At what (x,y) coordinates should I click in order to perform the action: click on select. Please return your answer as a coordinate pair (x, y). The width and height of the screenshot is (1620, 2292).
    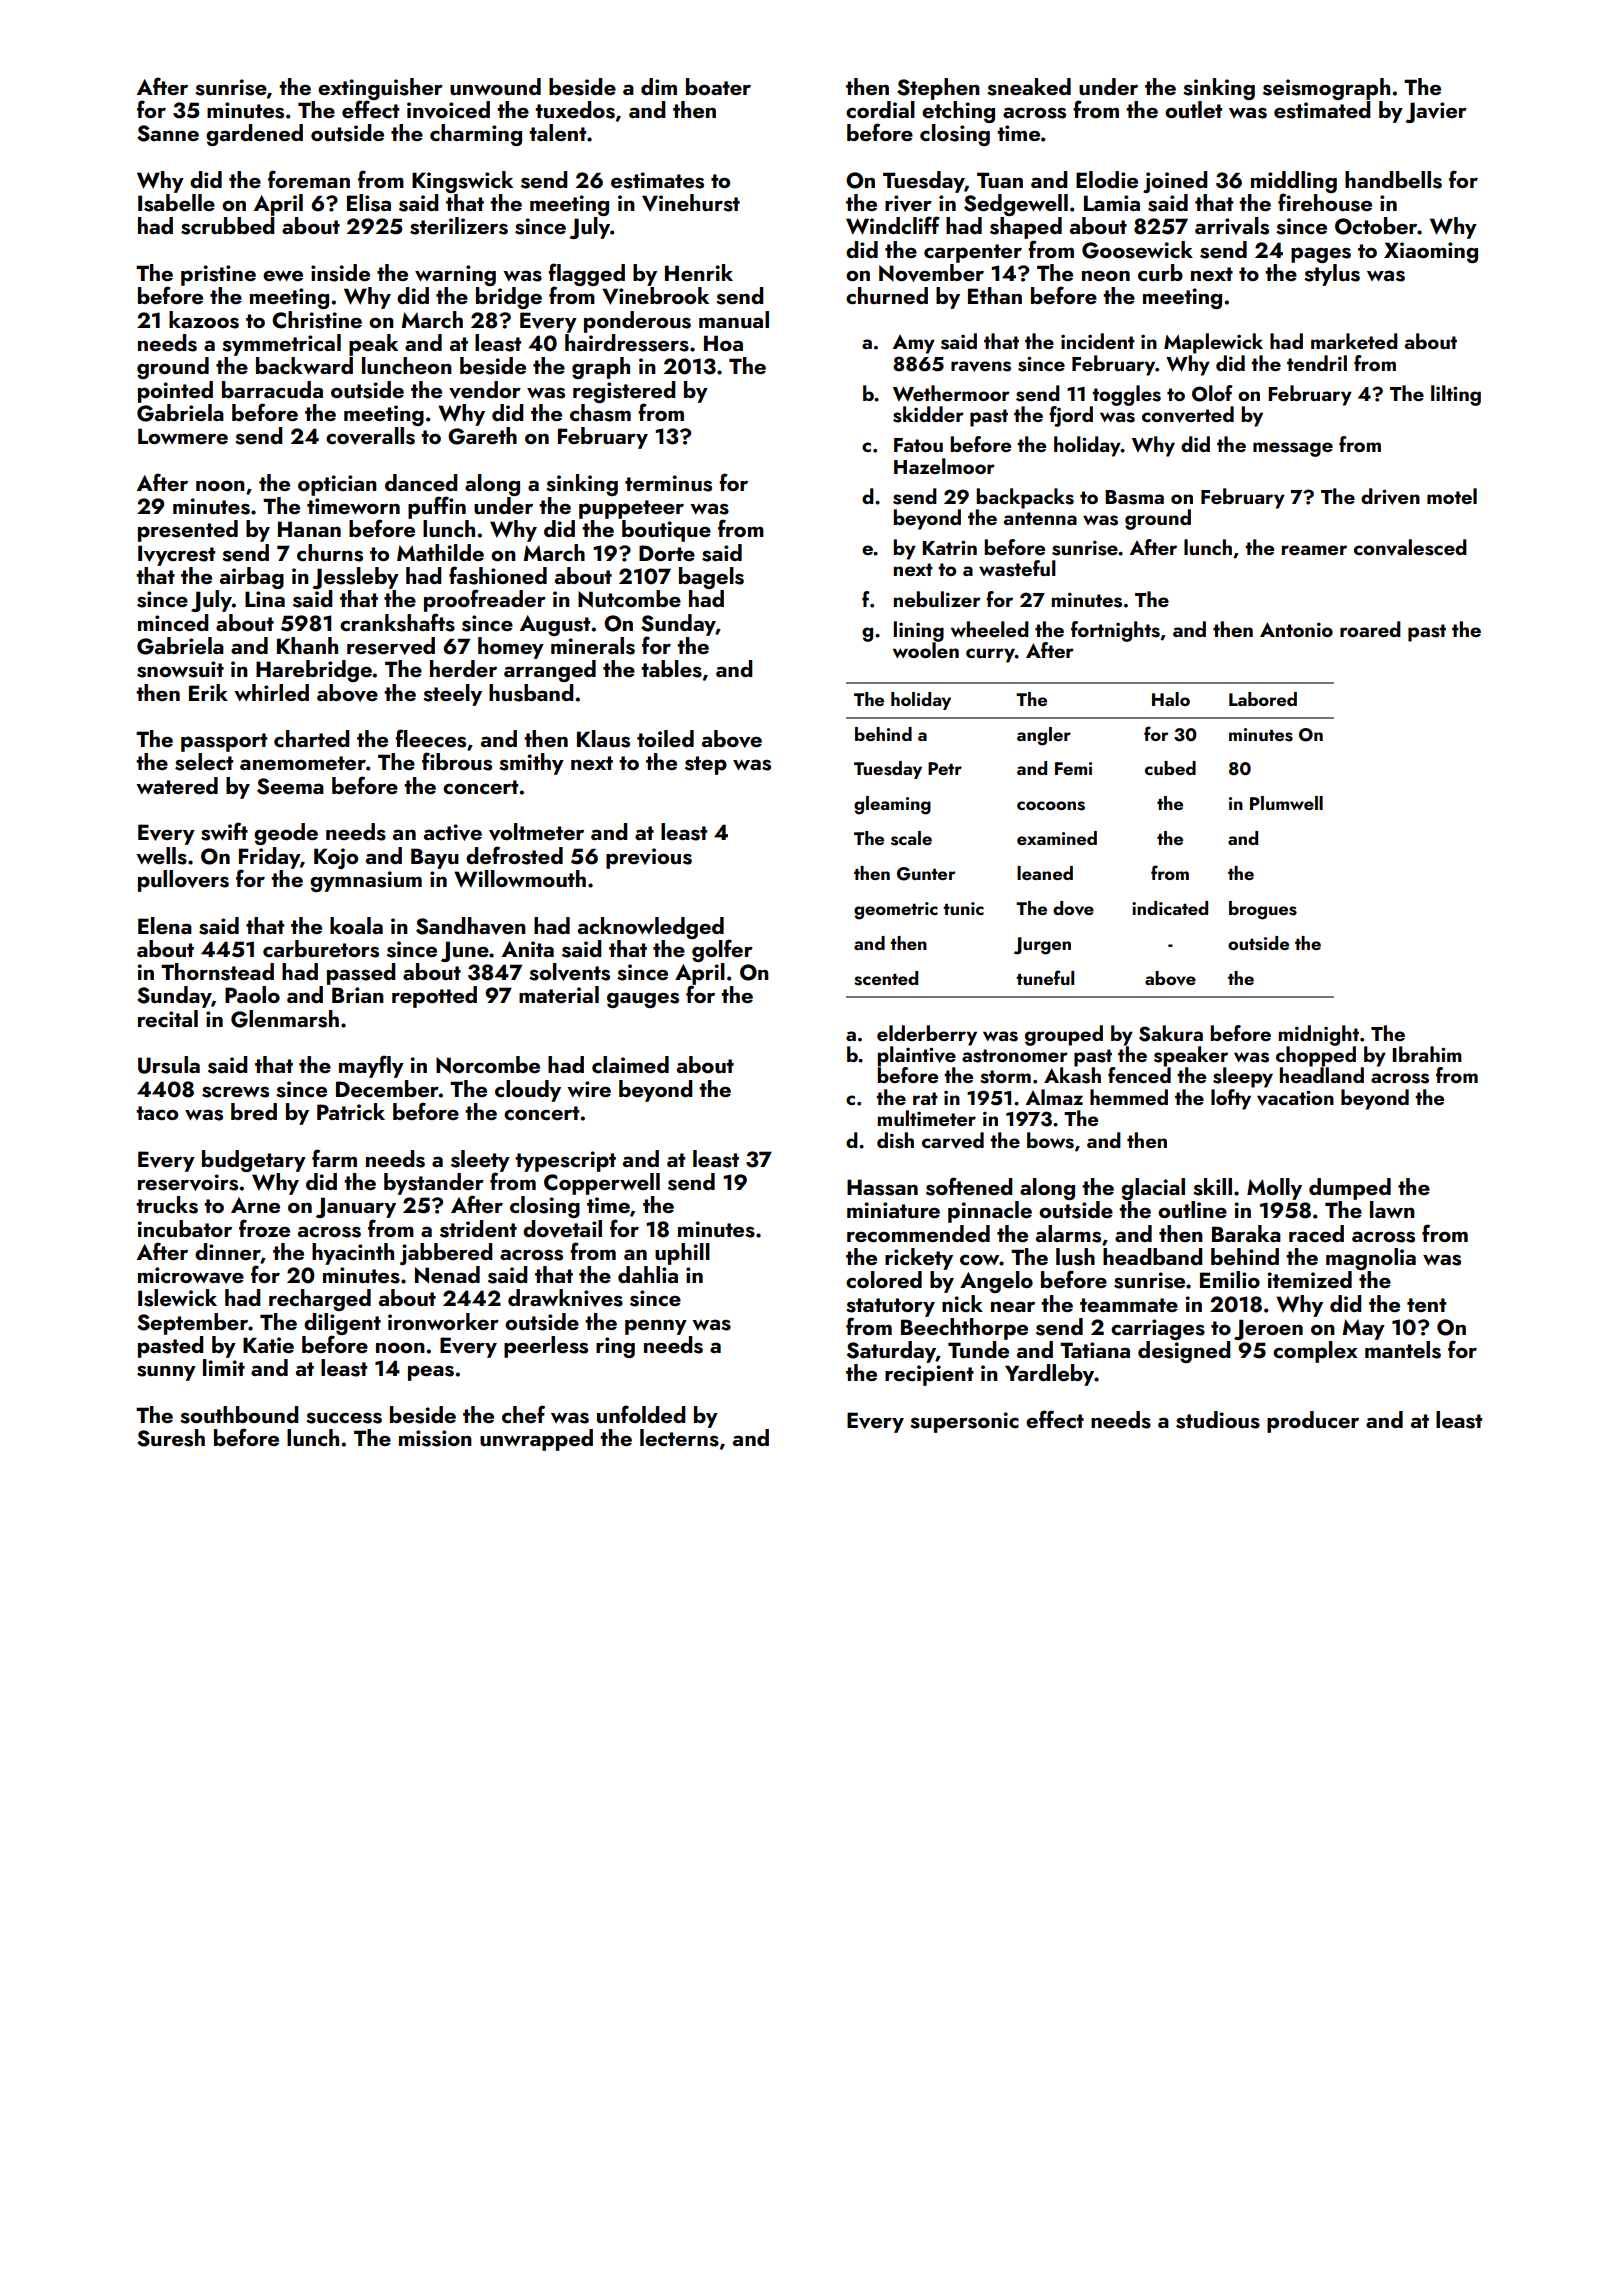
    Looking at the image, I should click on (204, 762).
